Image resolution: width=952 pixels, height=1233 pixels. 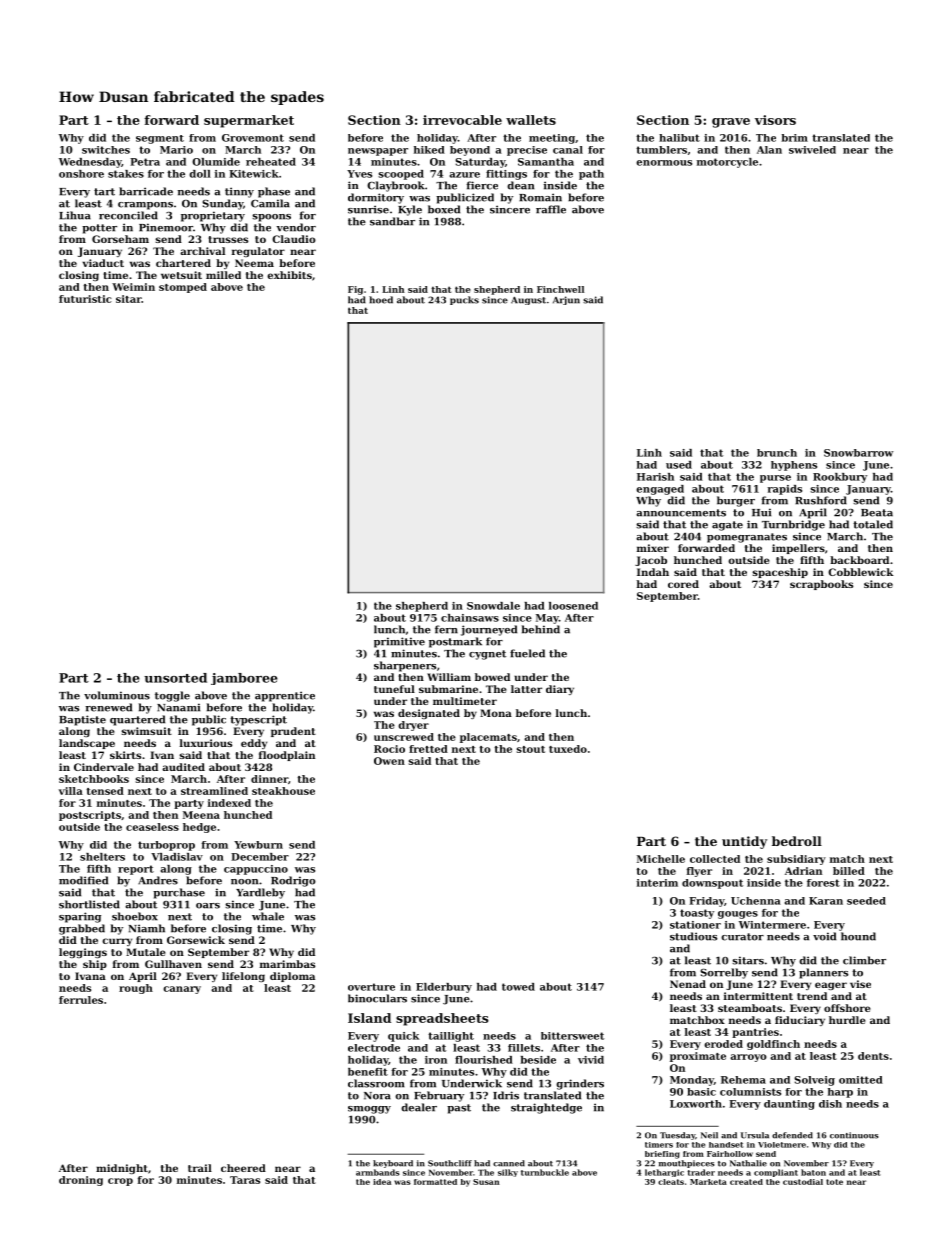 I want to click on studious, so click(x=693, y=936).
